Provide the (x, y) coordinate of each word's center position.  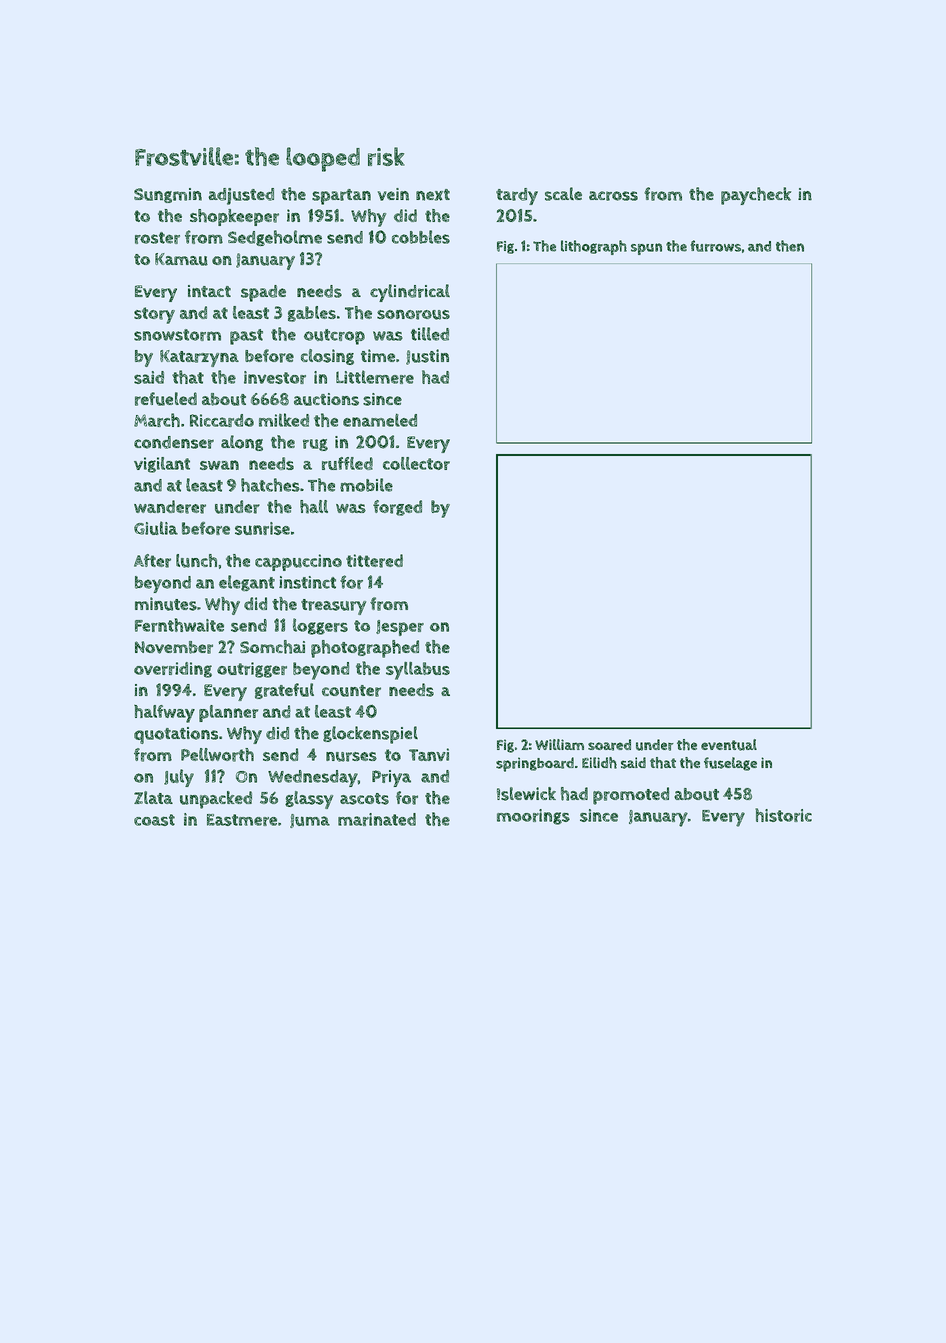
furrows (716, 246)
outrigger (252, 670)
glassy (309, 800)
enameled (380, 420)
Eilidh (599, 763)
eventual (729, 745)
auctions (326, 399)
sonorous (413, 315)
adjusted (241, 196)
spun (646, 249)
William (559, 744)
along (242, 443)
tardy (517, 196)
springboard (535, 764)
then (790, 246)
